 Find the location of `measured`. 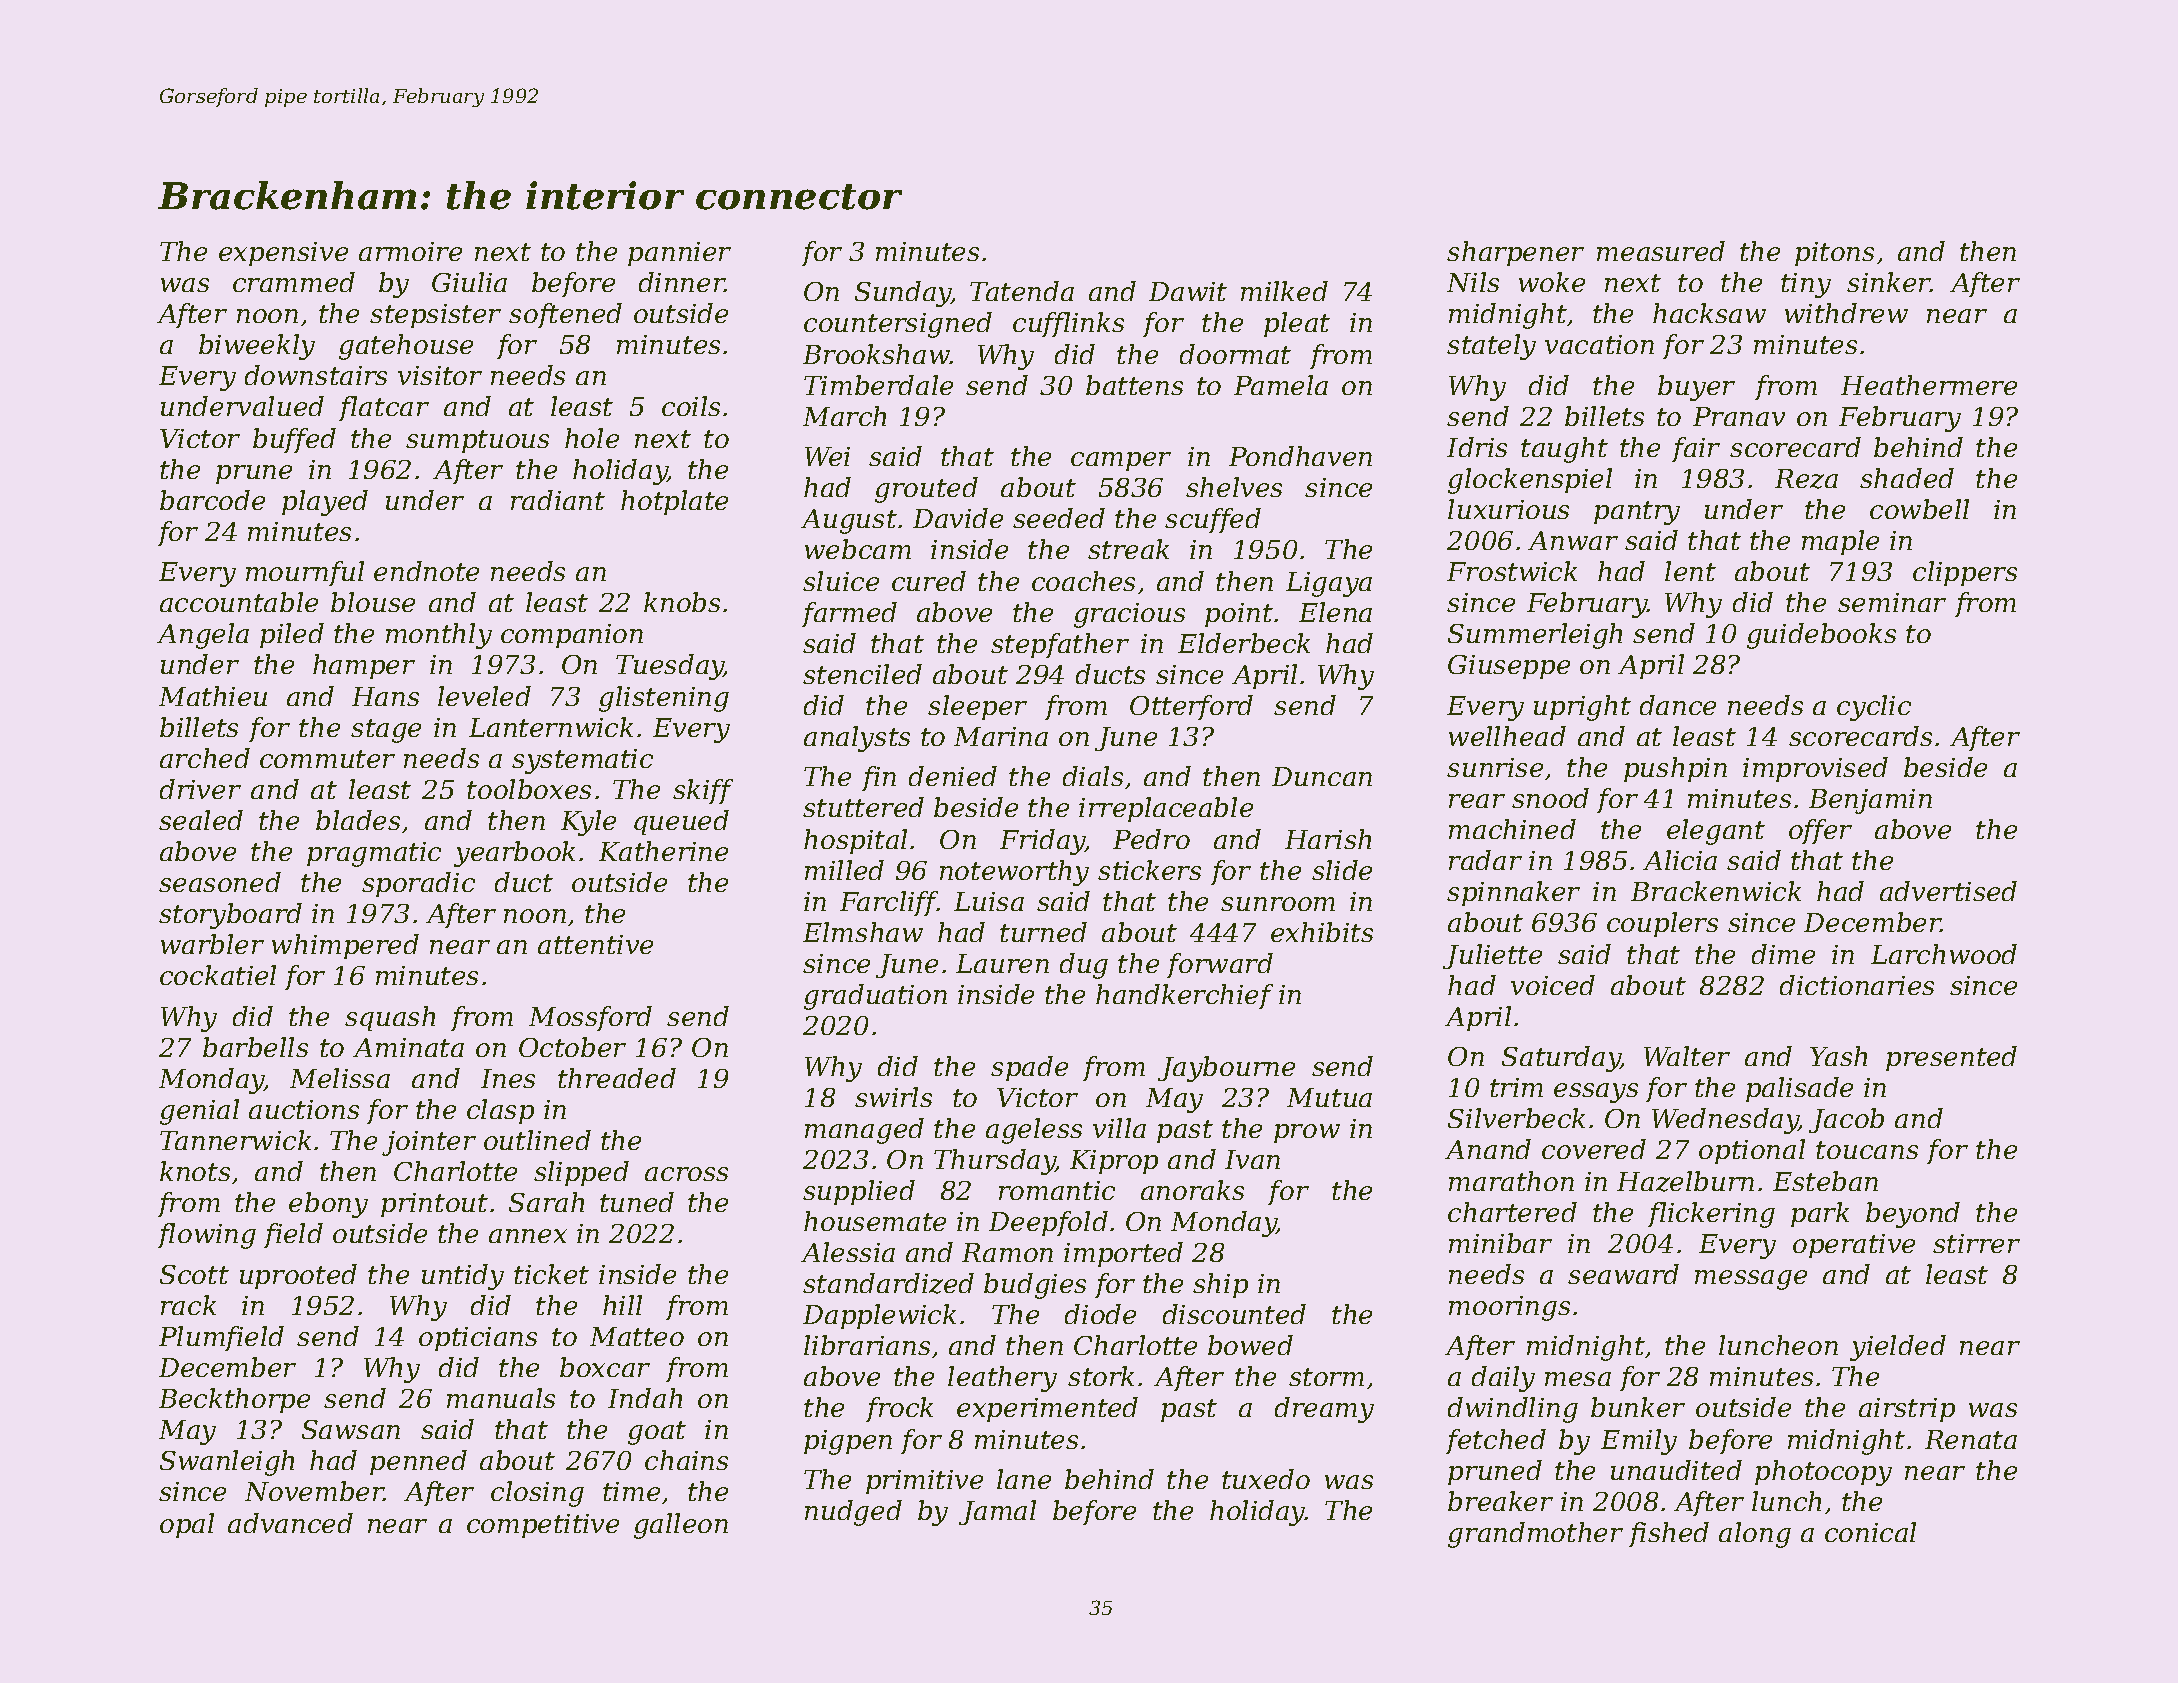

measured is located at coordinates (1661, 251).
